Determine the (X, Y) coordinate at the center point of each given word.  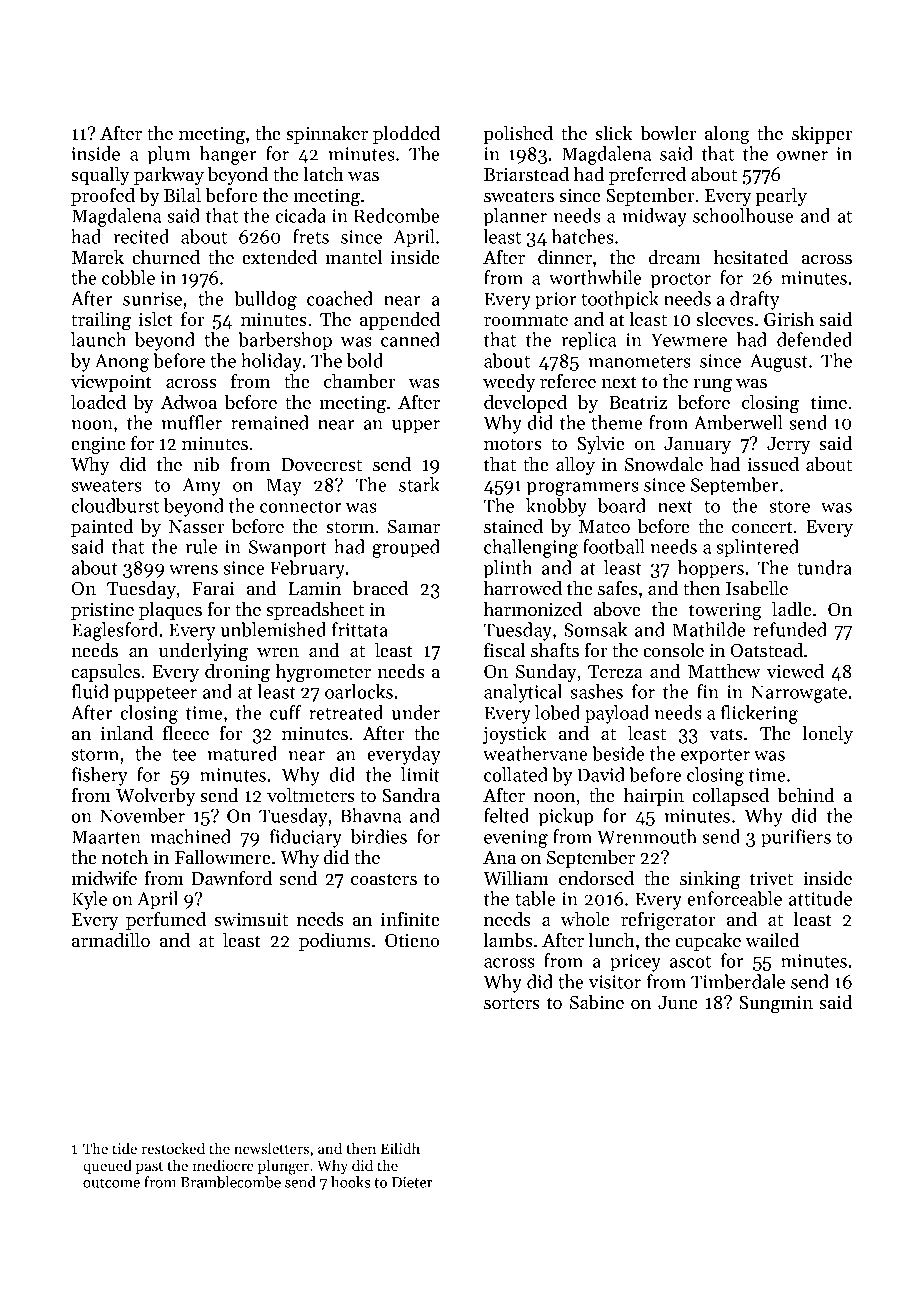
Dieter (412, 1182)
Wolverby (156, 797)
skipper (822, 135)
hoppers (711, 569)
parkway (169, 176)
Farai (213, 588)
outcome (111, 1183)
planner (515, 217)
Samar (414, 527)
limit (420, 774)
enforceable (734, 898)
